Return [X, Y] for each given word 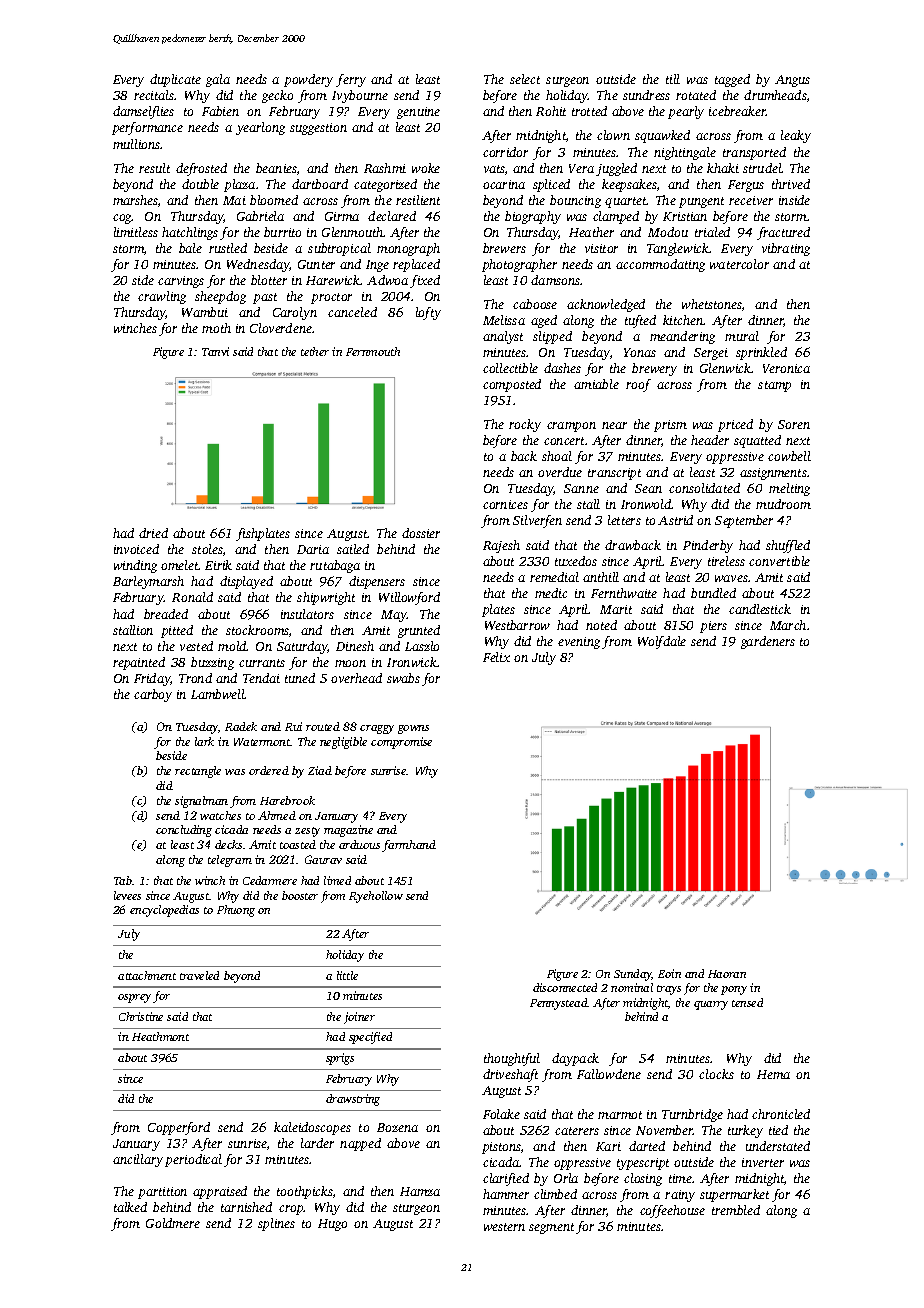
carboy [153, 695]
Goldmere [173, 1223]
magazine [348, 831]
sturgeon [416, 1209]
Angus [792, 81]
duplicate [175, 80]
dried [153, 533]
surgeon [567, 82]
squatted [757, 441]
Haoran [727, 974]
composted [512, 385]
